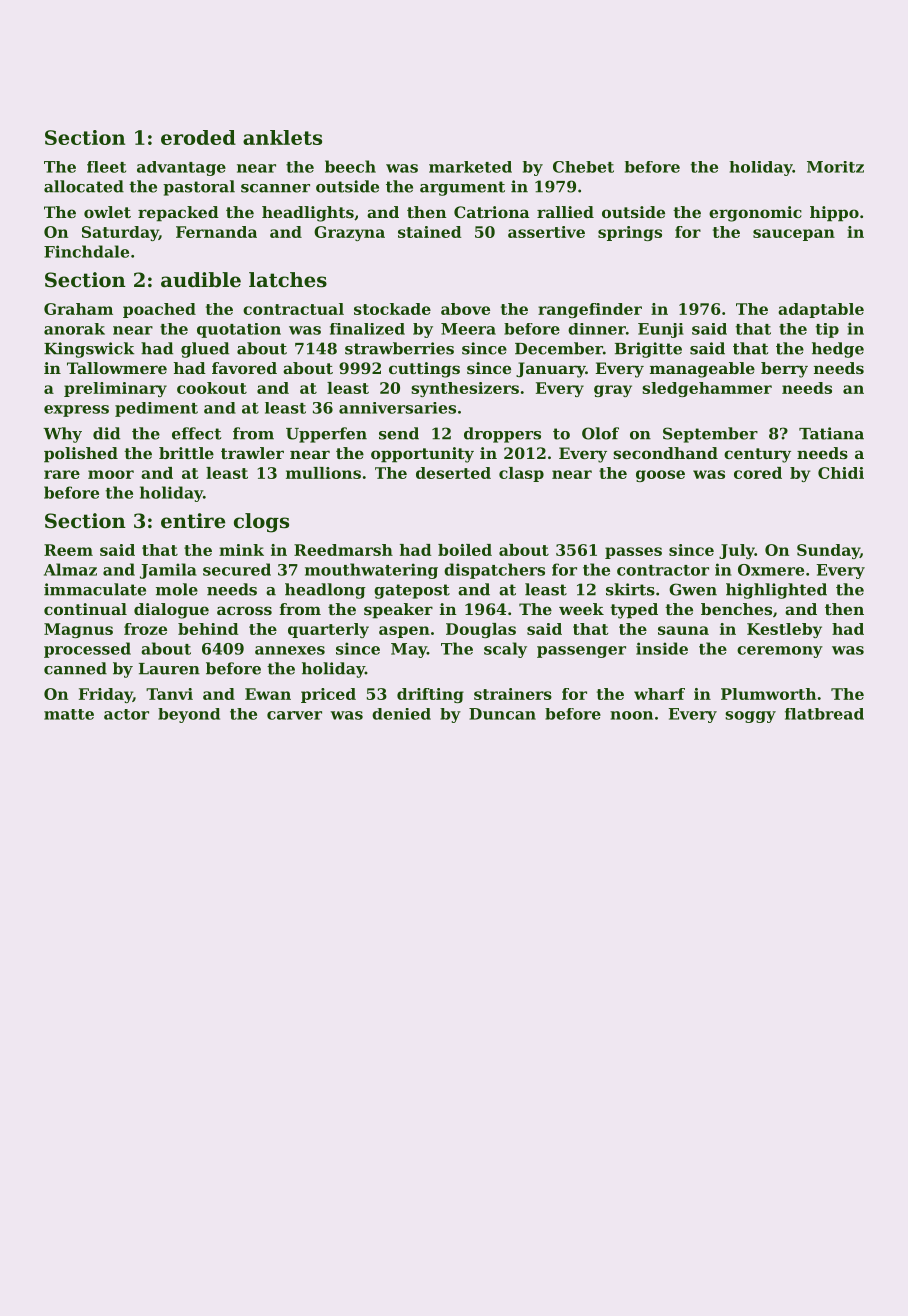  What do you see at coordinates (107, 212) in the screenshot?
I see `owlet` at bounding box center [107, 212].
